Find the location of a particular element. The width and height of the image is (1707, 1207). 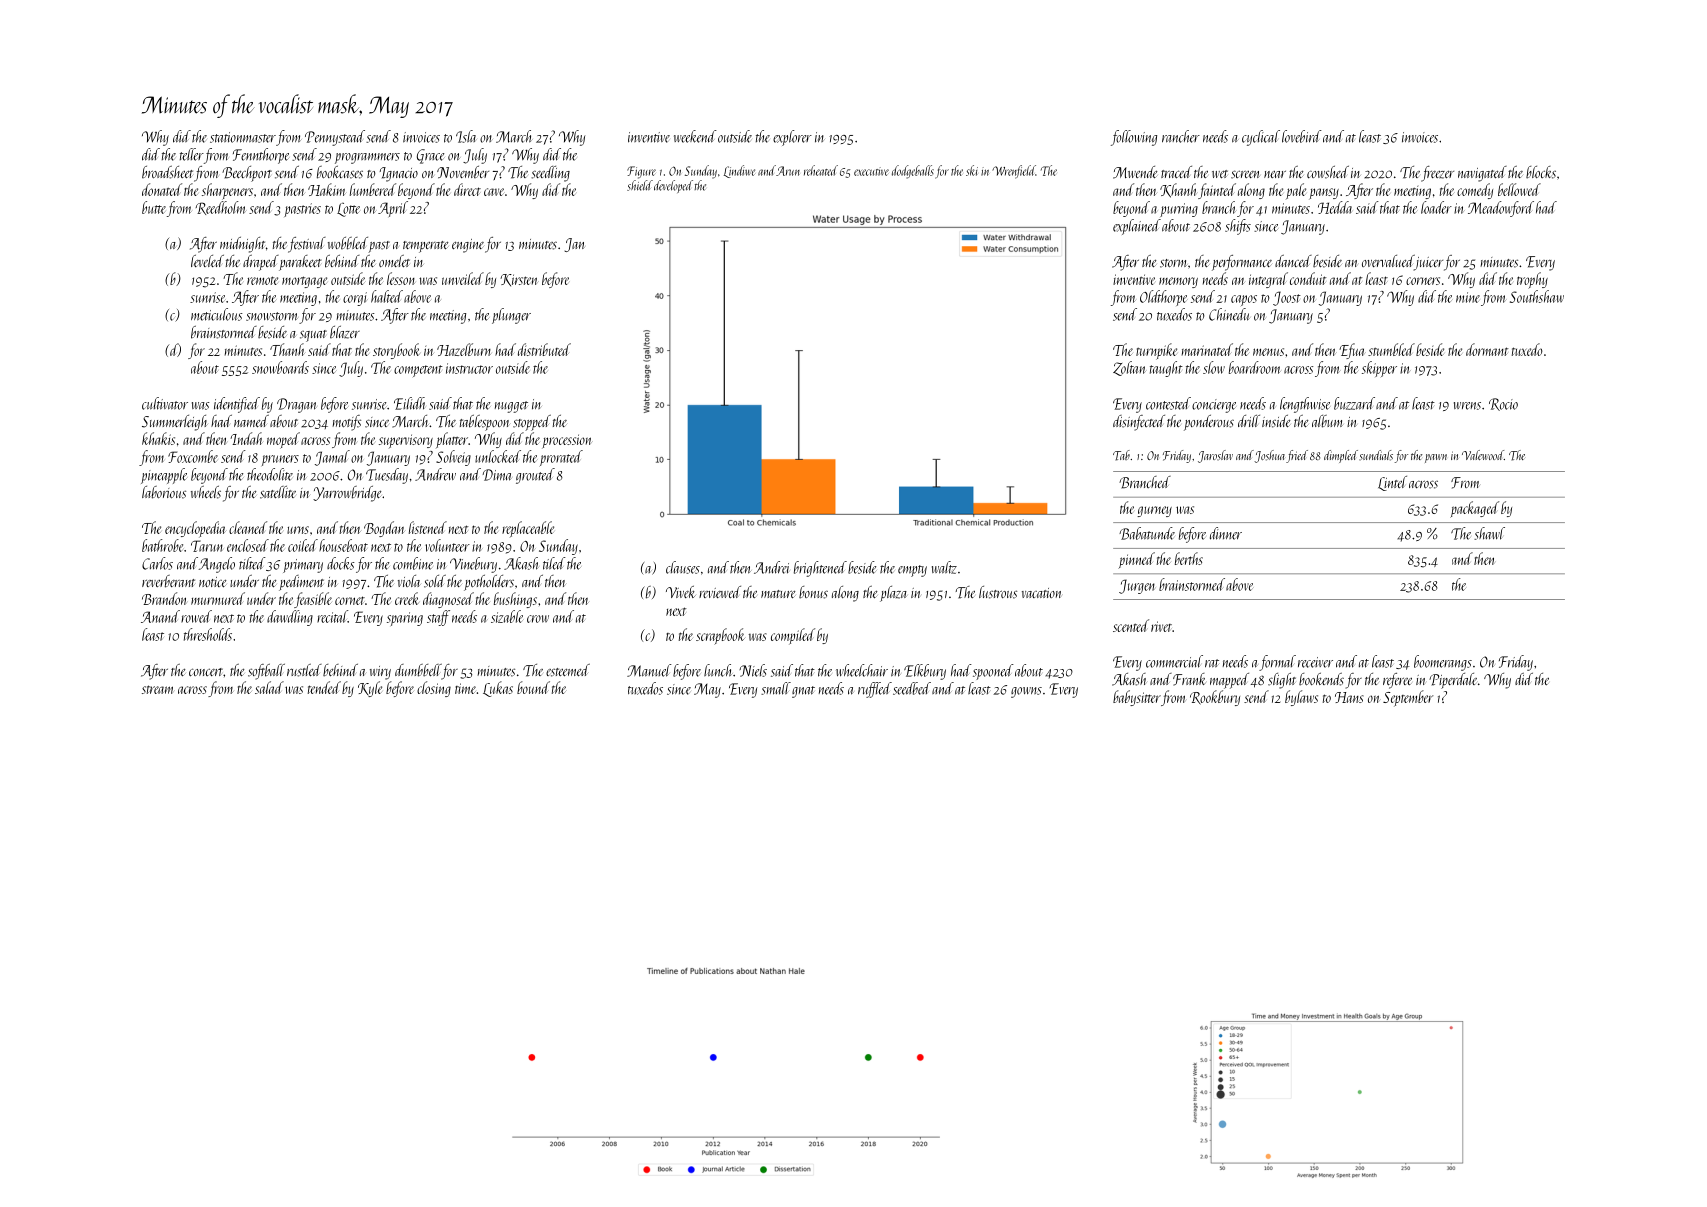

Summerleigh is located at coordinates (175, 423).
